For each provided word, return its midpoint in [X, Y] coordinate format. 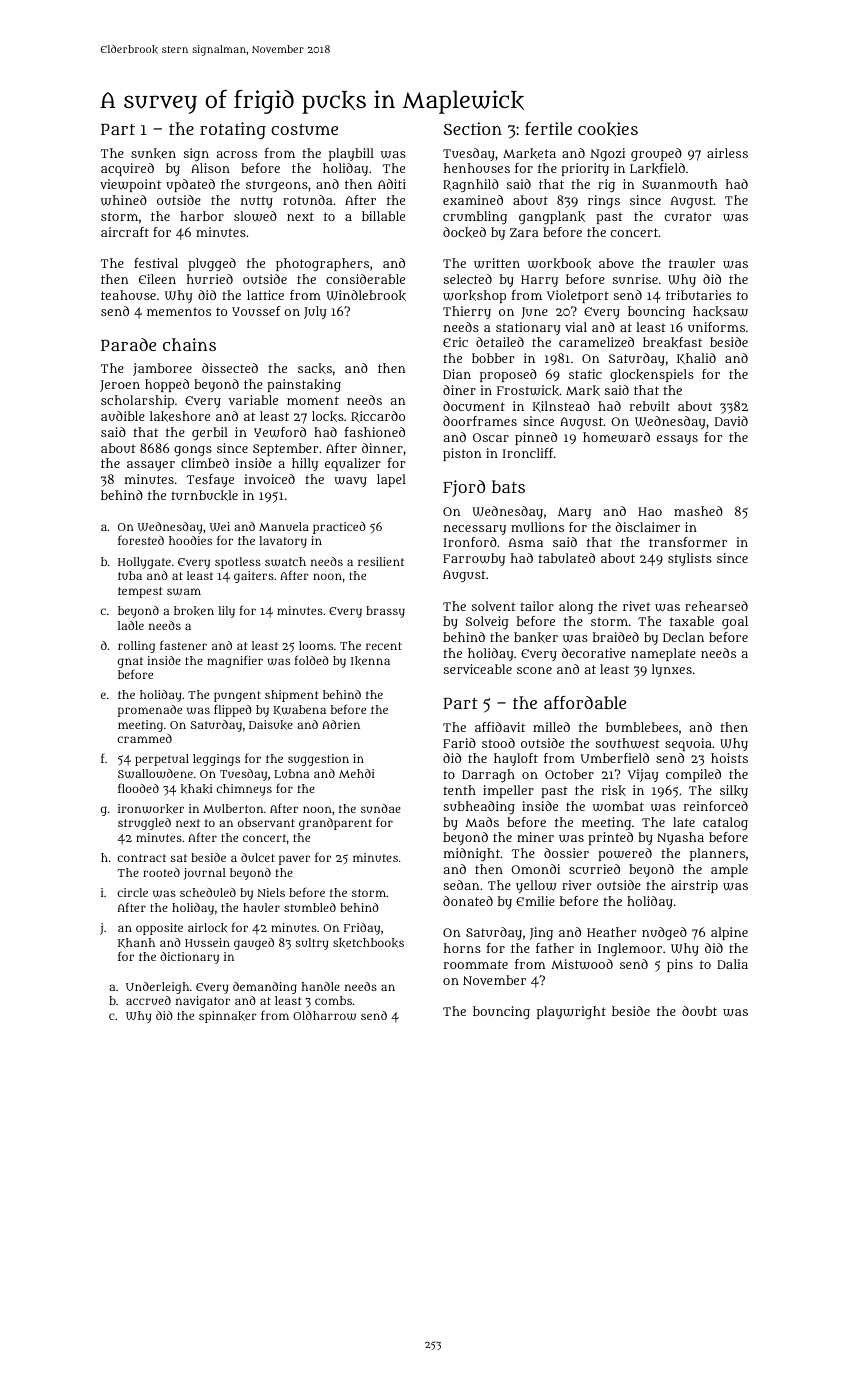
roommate [476, 964]
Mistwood [582, 964]
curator [688, 216]
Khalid [696, 359]
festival [156, 263]
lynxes [672, 670]
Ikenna [370, 661]
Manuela [284, 526]
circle [132, 892]
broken [194, 611]
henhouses [477, 168]
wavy [350, 482]
